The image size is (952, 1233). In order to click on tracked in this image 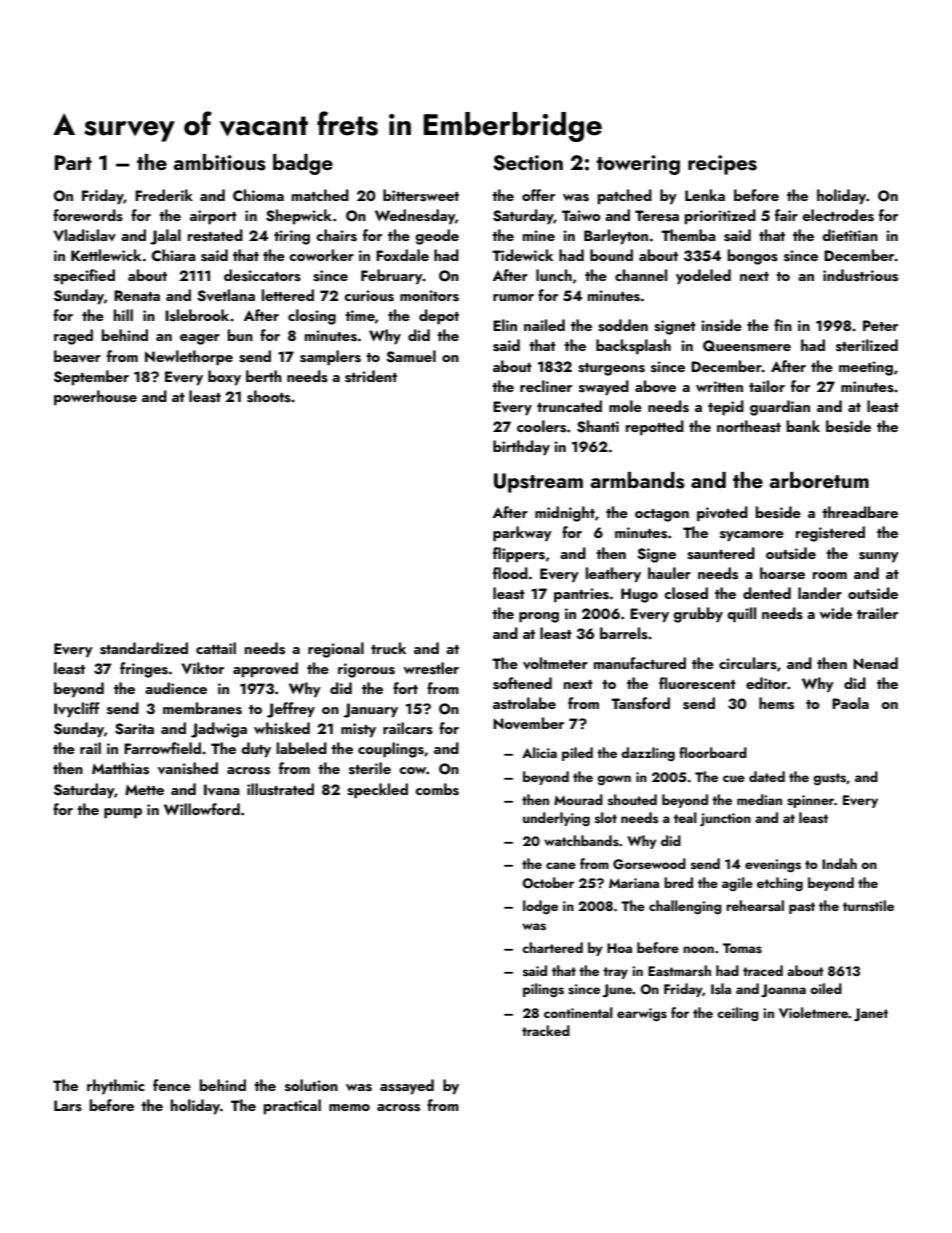, I will do `click(546, 1030)`.
